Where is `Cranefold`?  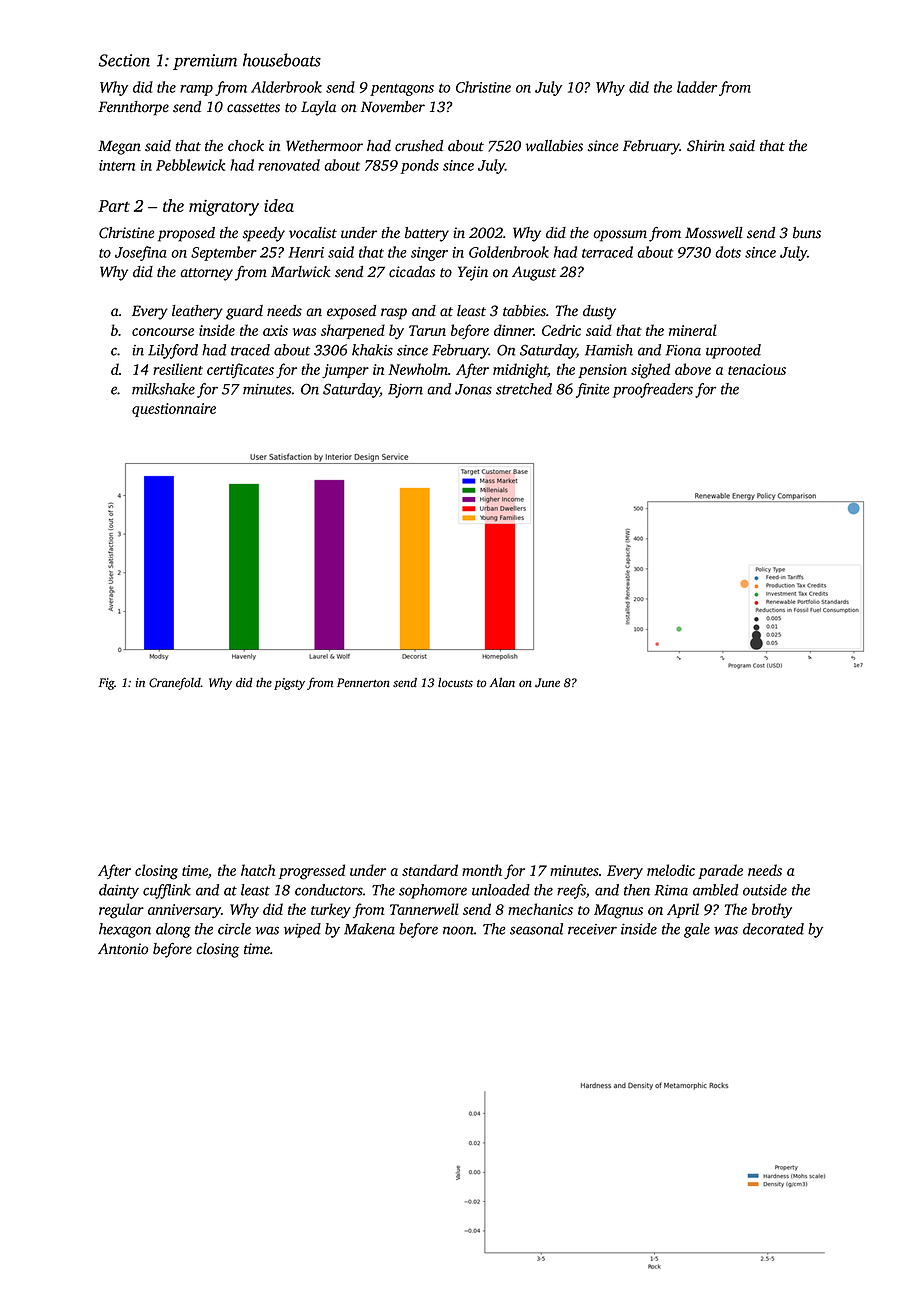
Cranefold is located at coordinates (175, 683).
